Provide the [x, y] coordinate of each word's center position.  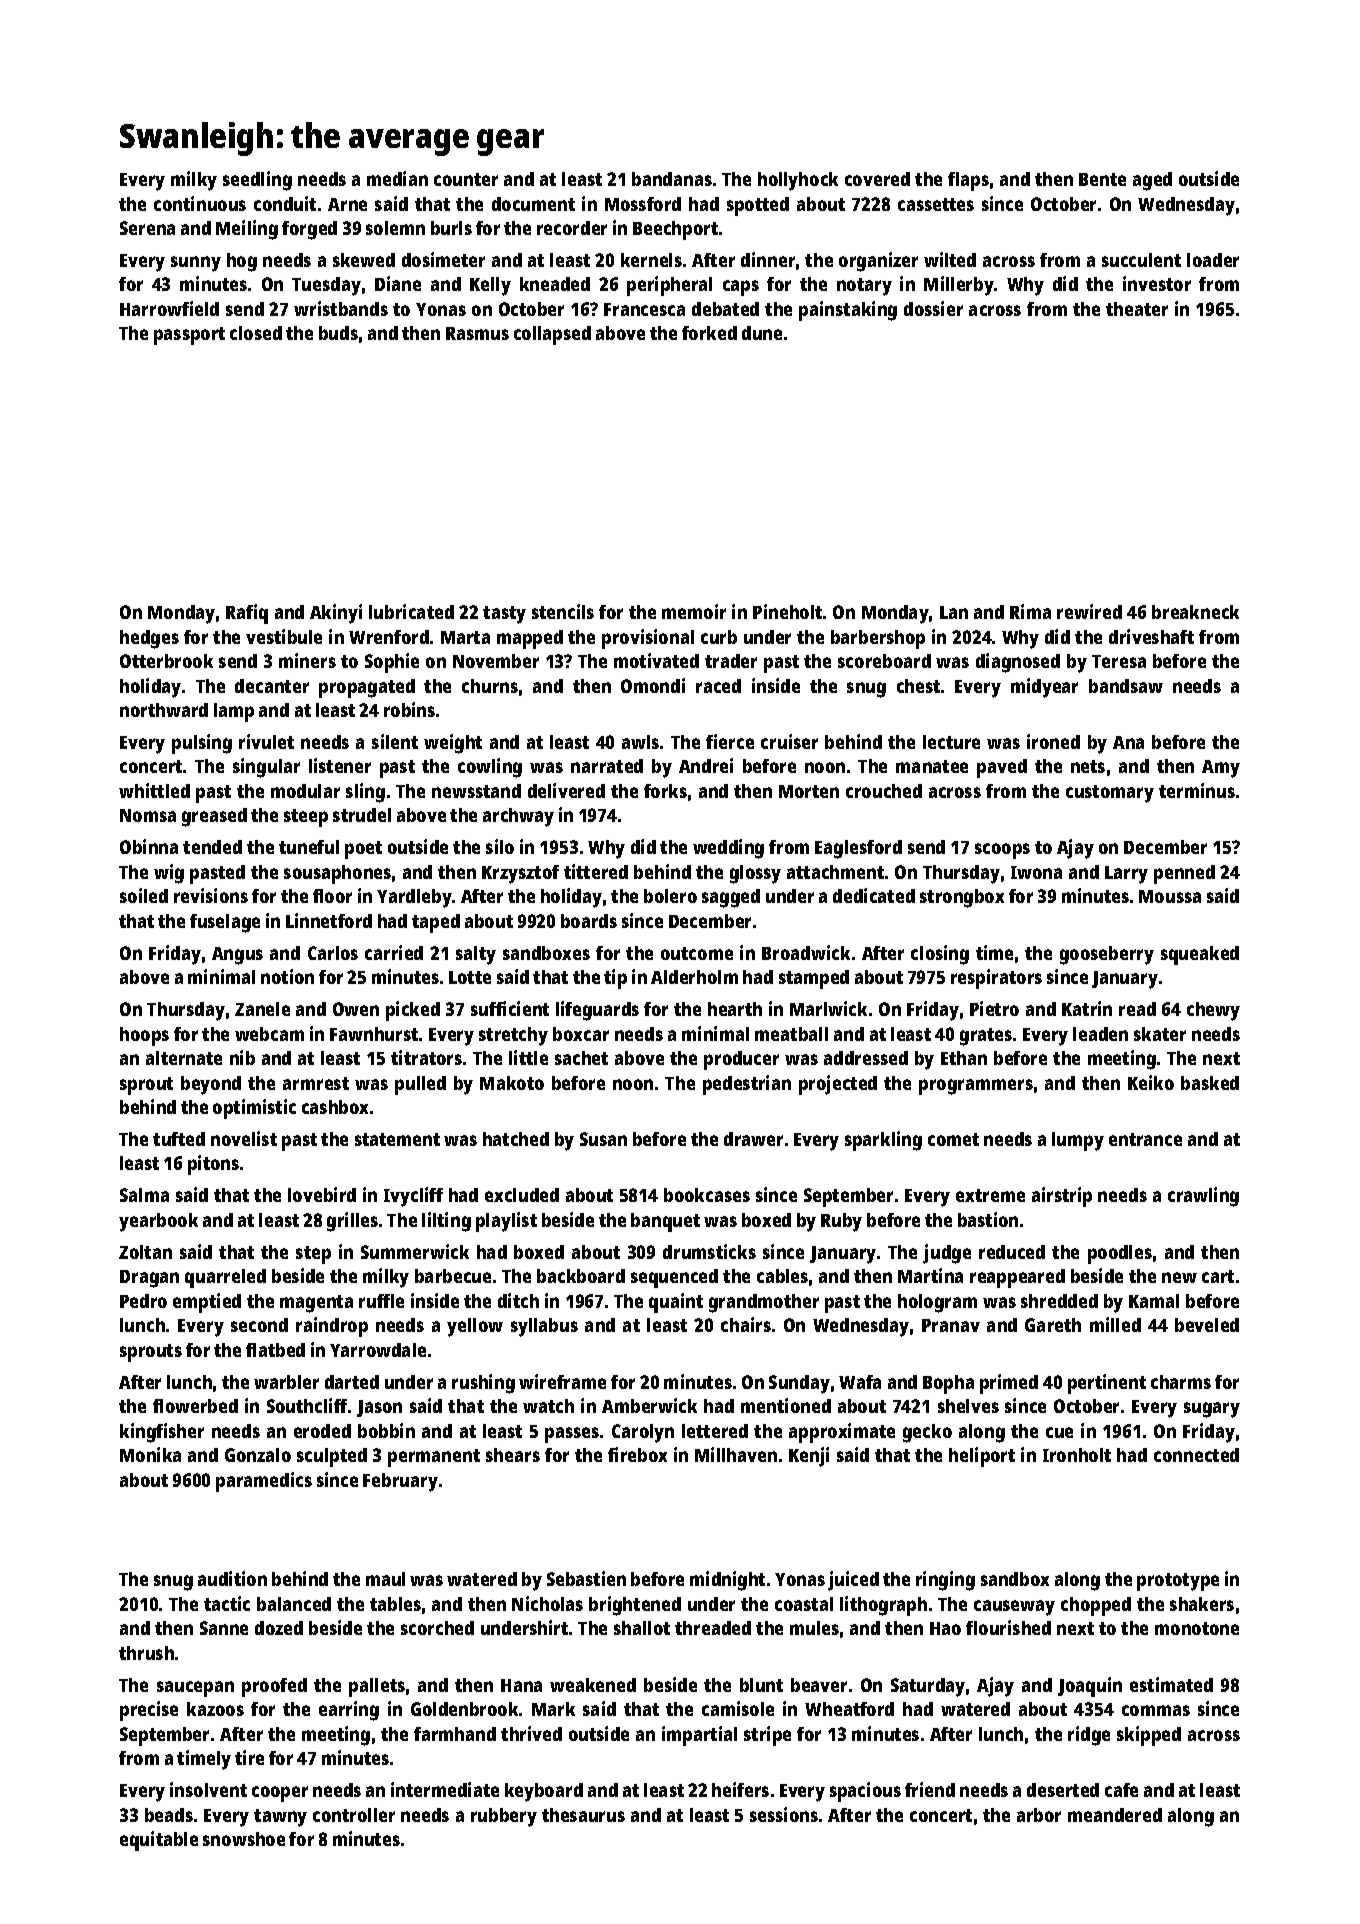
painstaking [848, 311]
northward [164, 710]
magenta [316, 1304]
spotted [758, 206]
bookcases [707, 1195]
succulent [1141, 260]
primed [1009, 1384]
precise [149, 1711]
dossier [933, 308]
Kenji [809, 1457]
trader [731, 661]
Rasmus [477, 333]
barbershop [878, 639]
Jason [379, 1408]
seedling [257, 181]
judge [947, 1254]
